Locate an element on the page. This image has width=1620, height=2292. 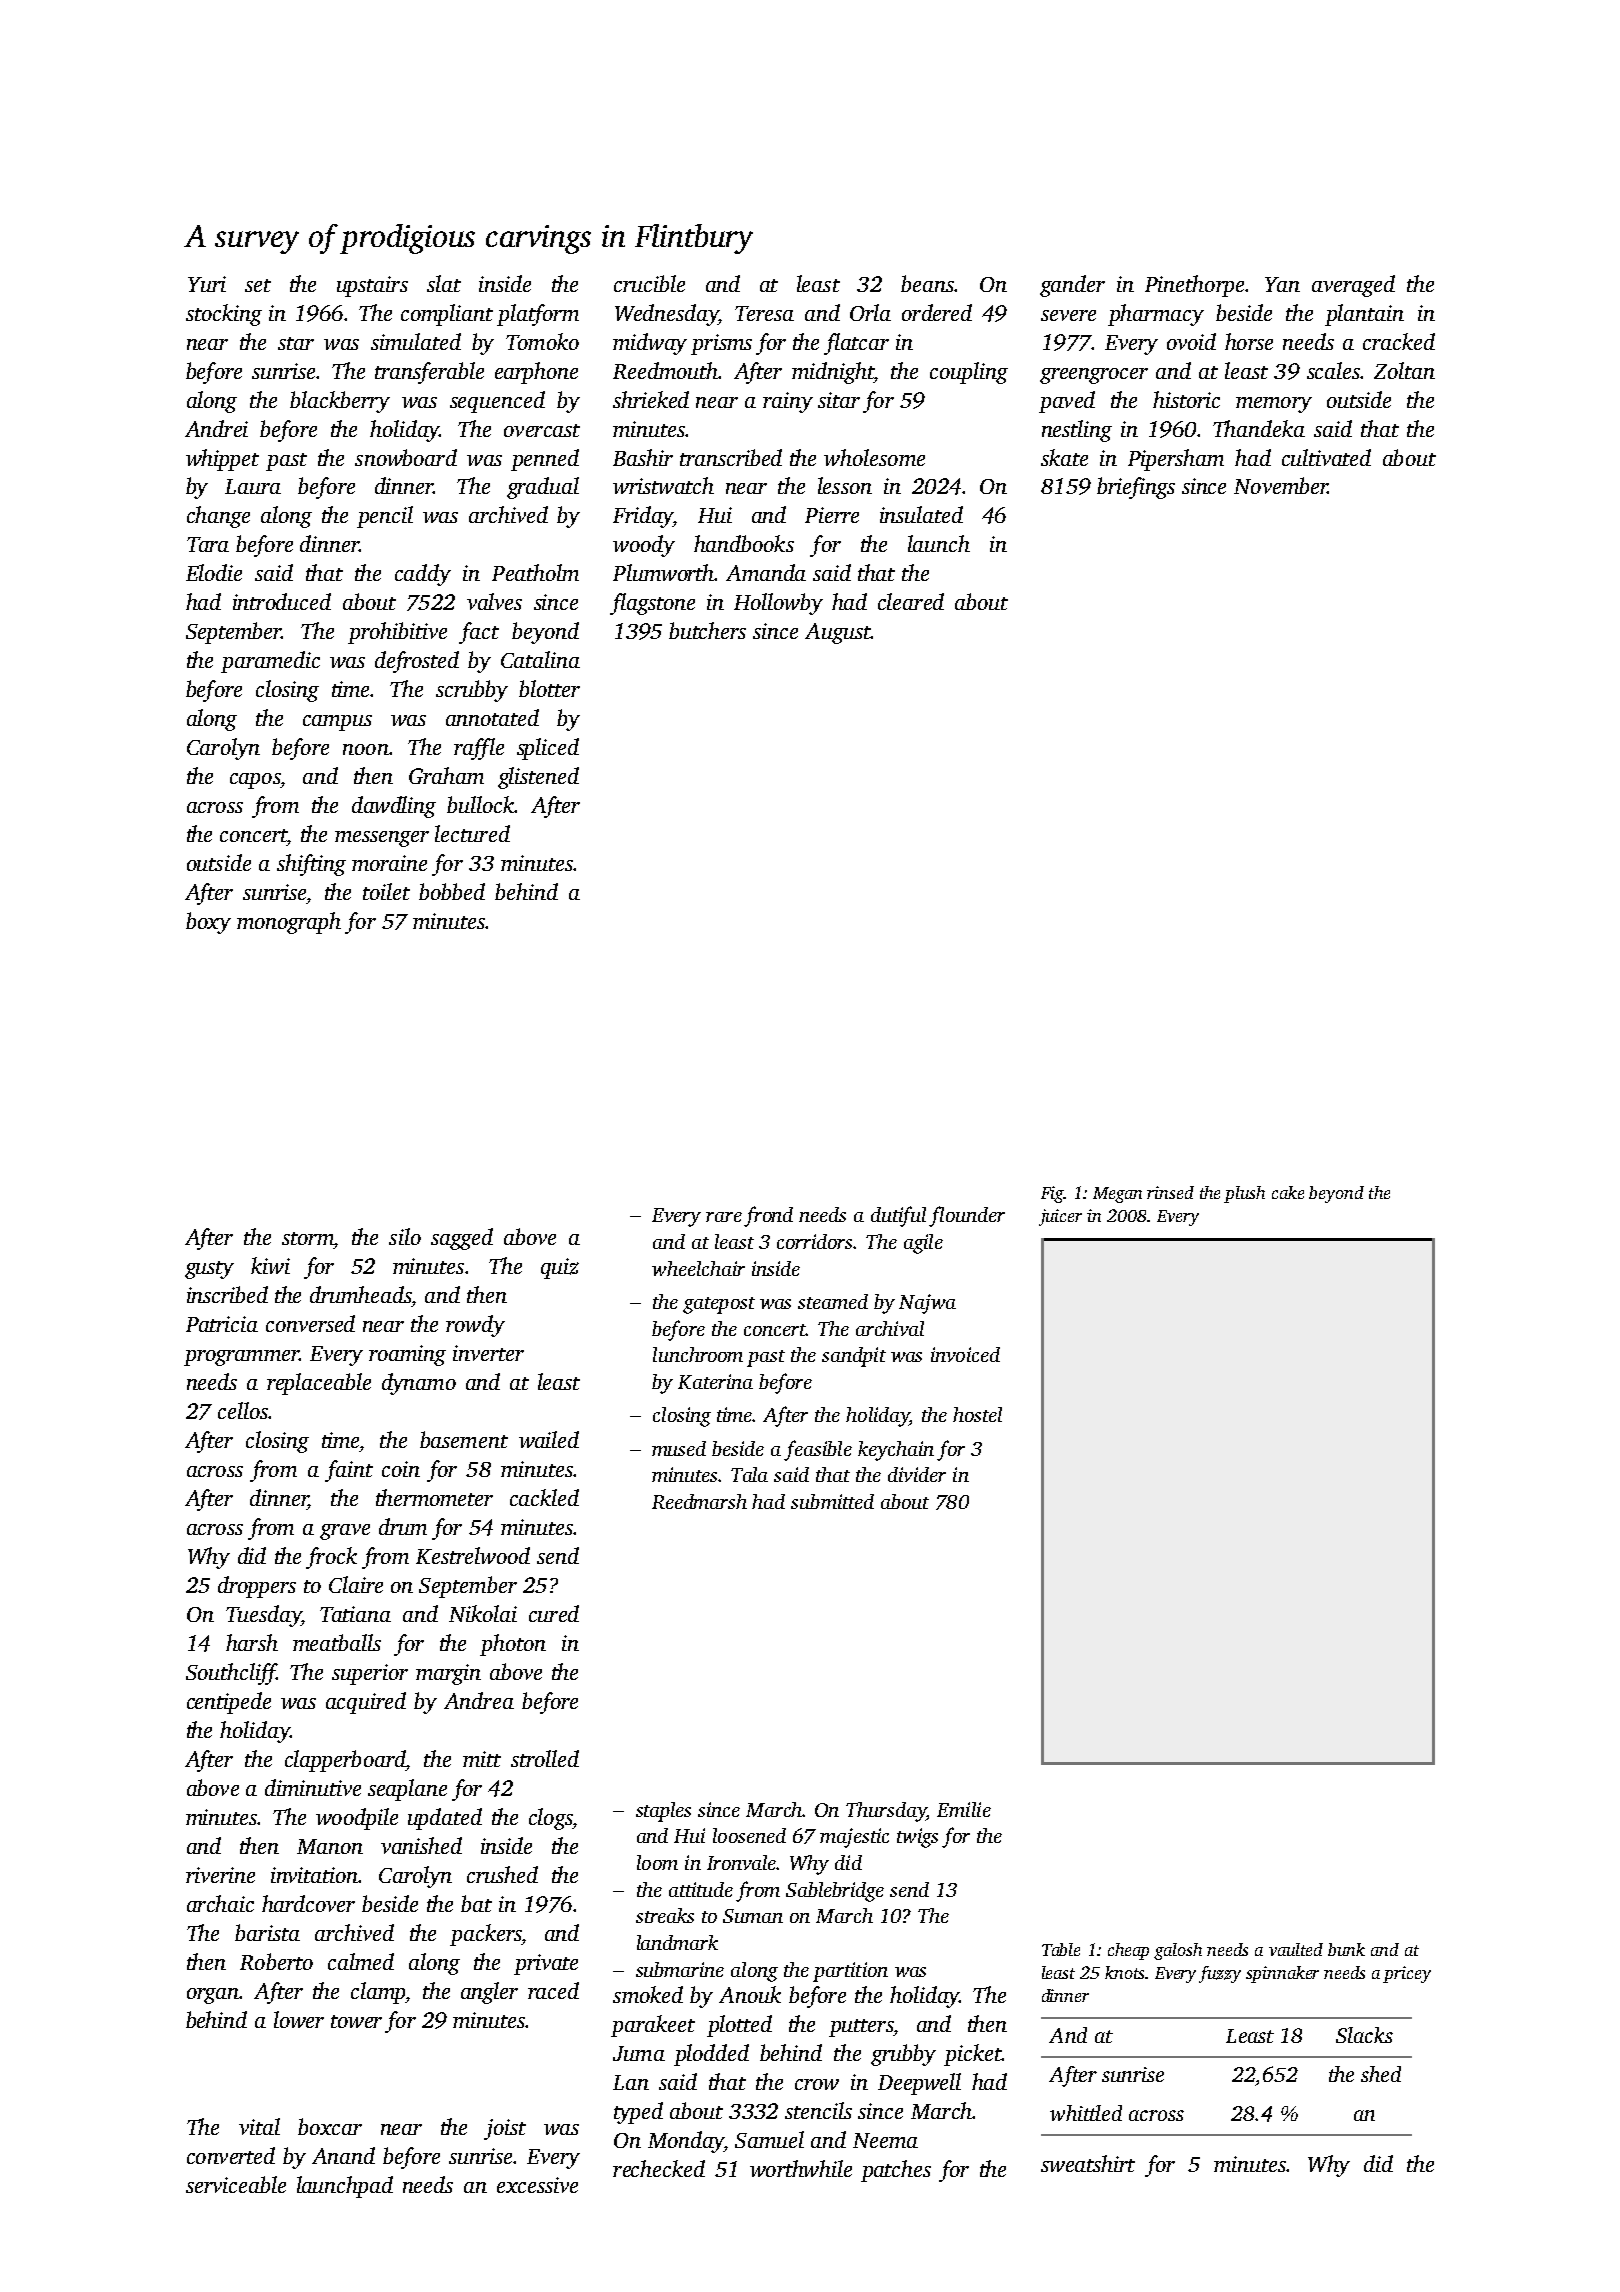
gander is located at coordinates (1072, 286).
